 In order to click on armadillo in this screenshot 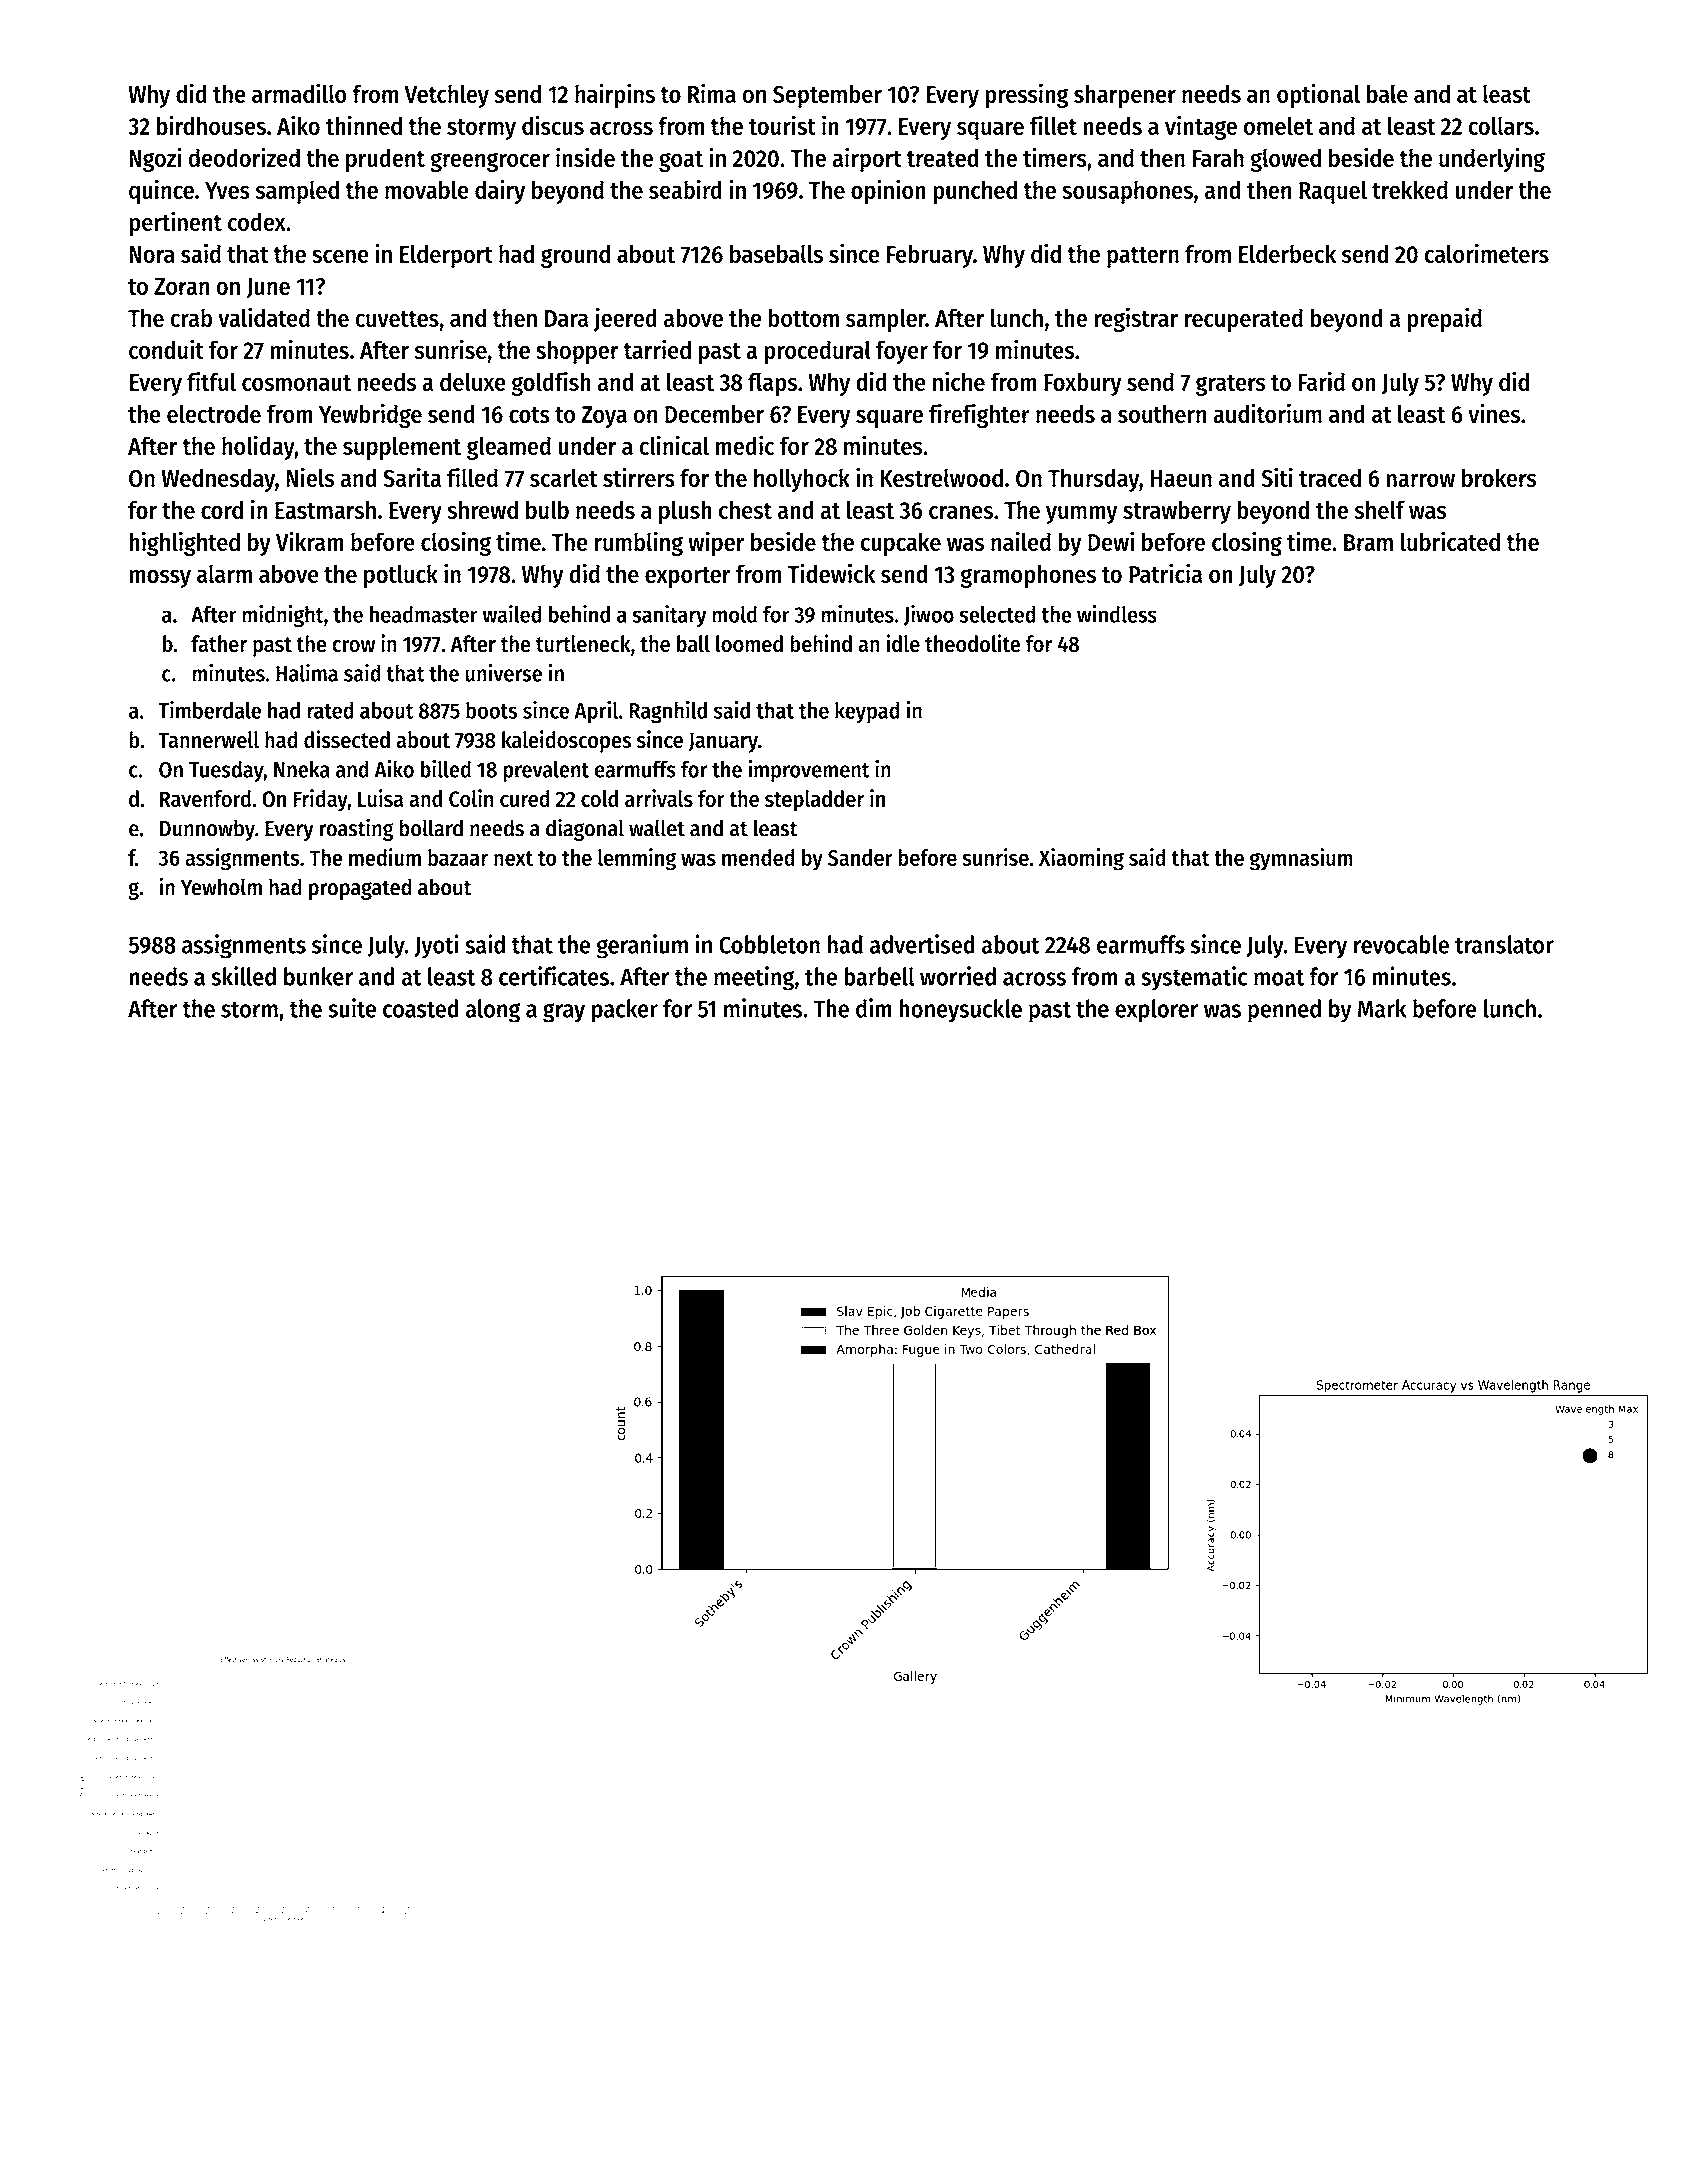, I will do `click(299, 93)`.
